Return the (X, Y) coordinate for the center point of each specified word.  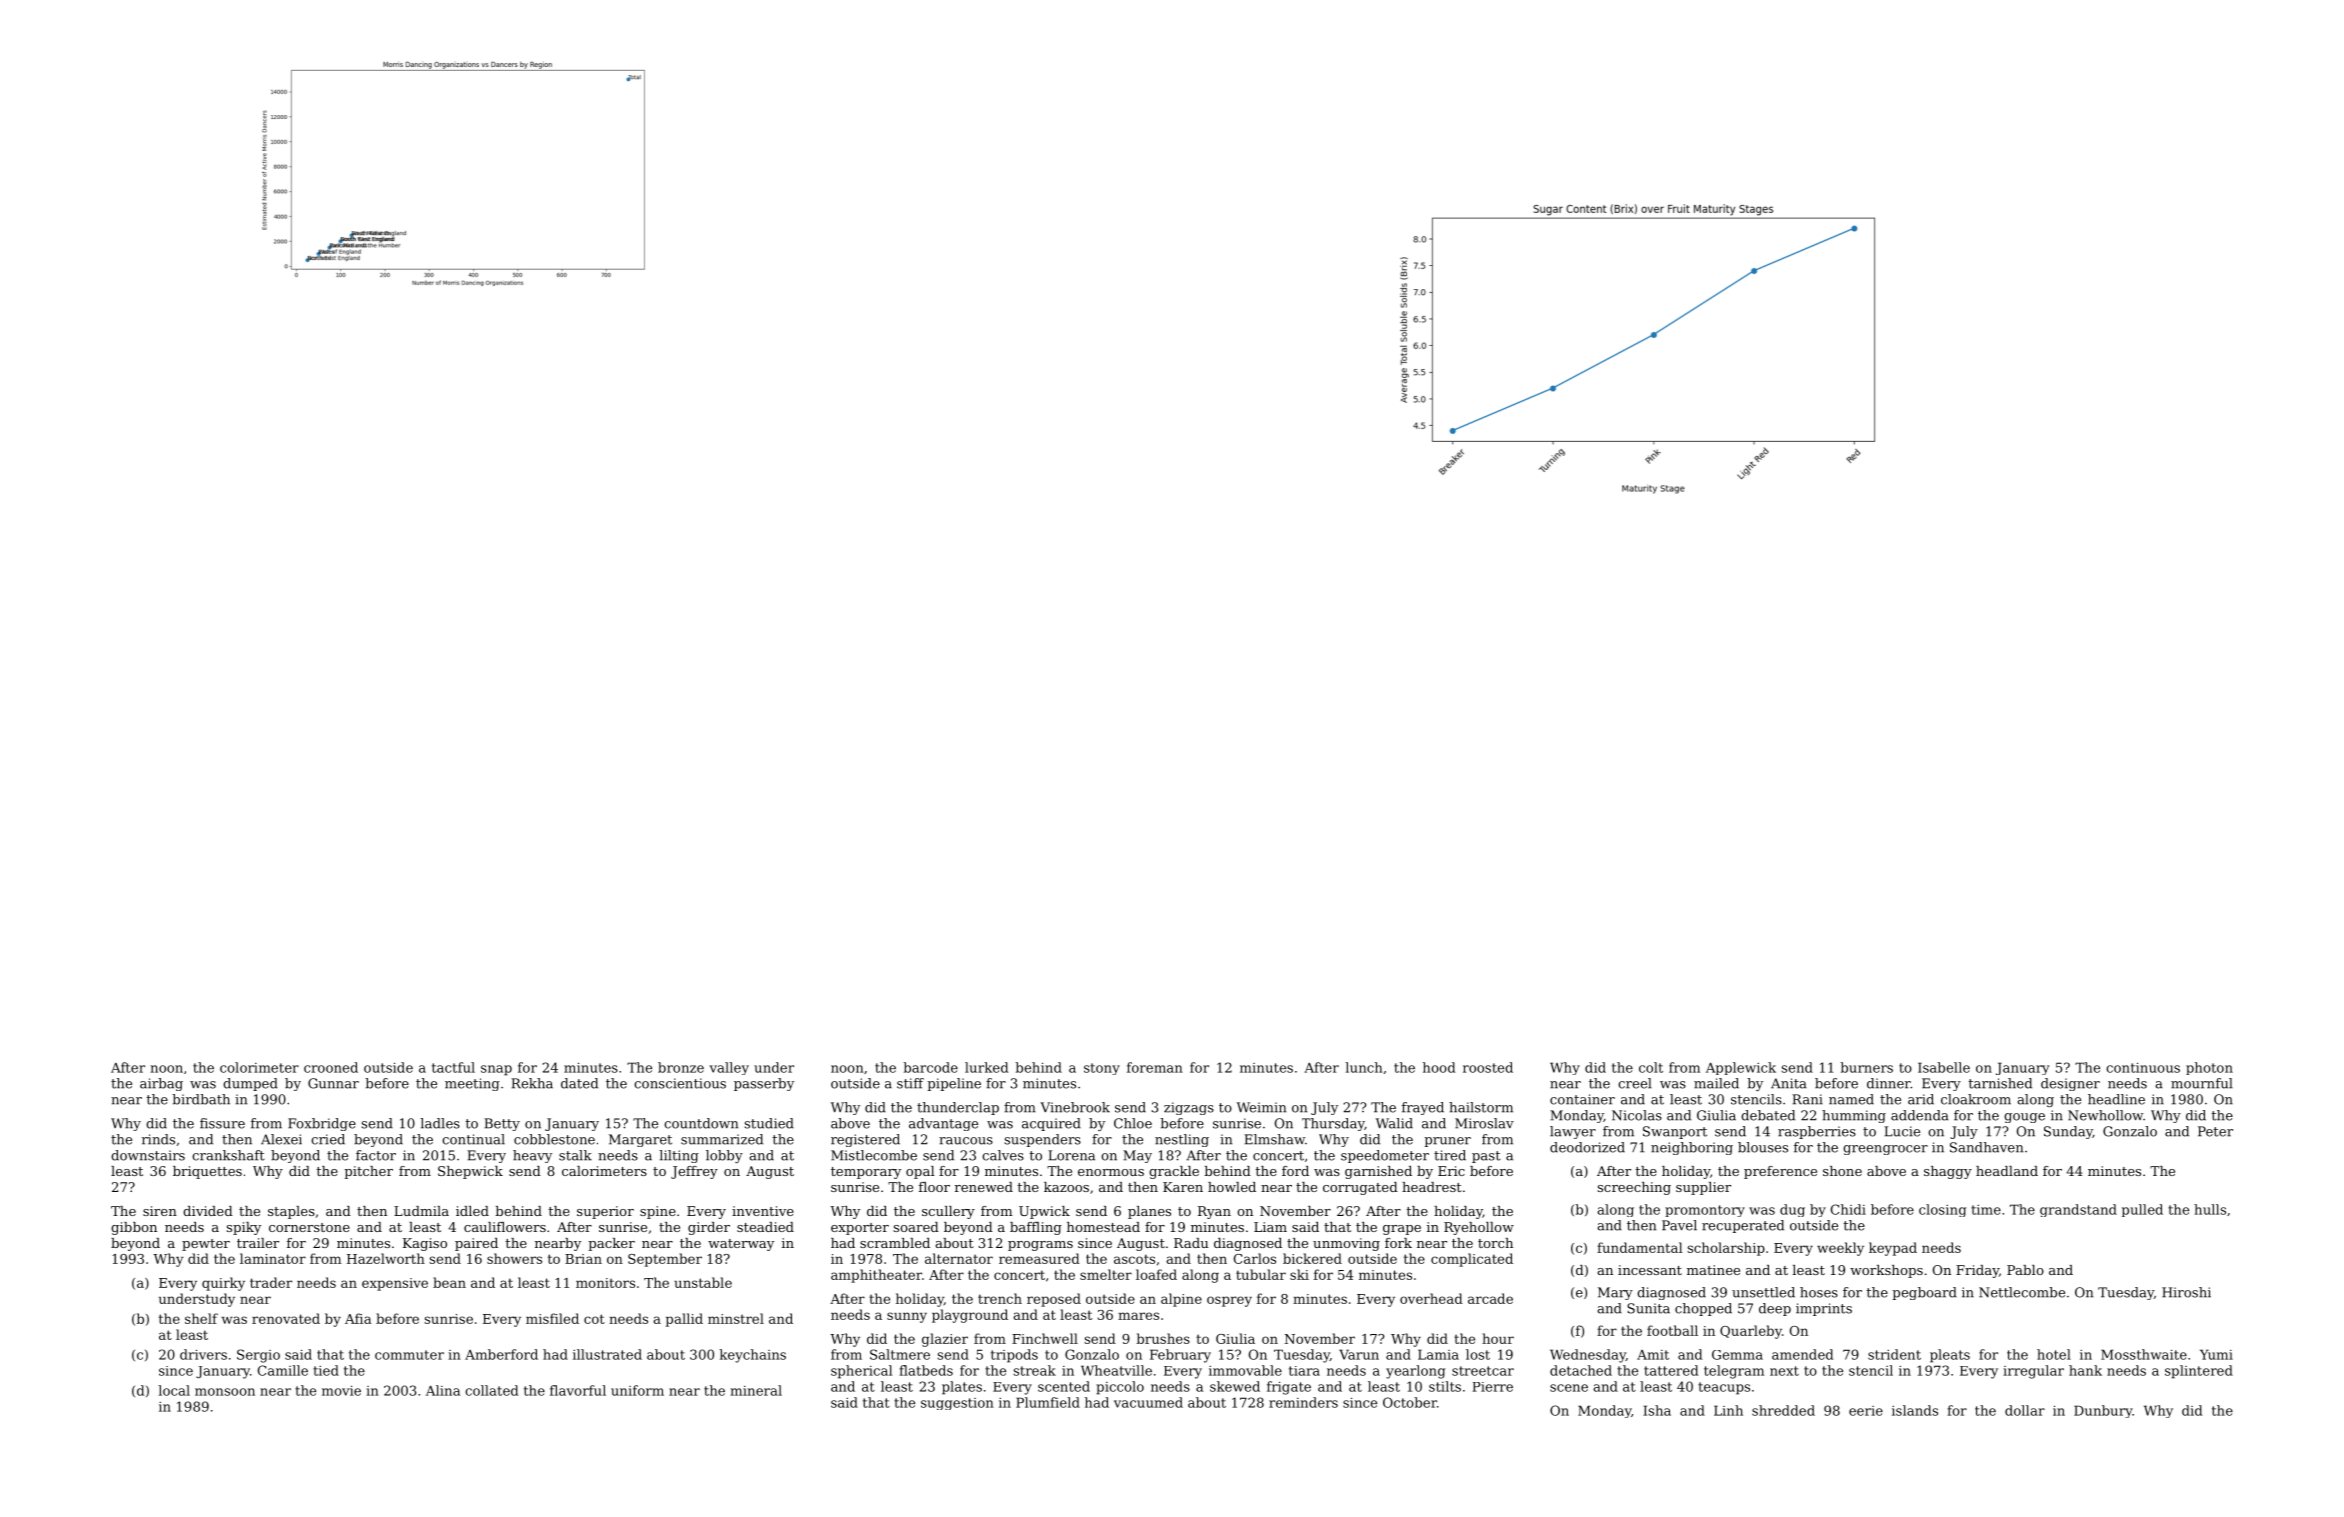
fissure (222, 1123)
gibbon (134, 1228)
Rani (1807, 1099)
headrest (1432, 1187)
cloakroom (1976, 1099)
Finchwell (1045, 1338)
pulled (2142, 1210)
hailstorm (1481, 1107)
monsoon (225, 1392)
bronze (681, 1067)
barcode (931, 1067)
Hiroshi (2186, 1292)
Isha (1657, 1410)
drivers (203, 1354)
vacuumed (1148, 1402)
